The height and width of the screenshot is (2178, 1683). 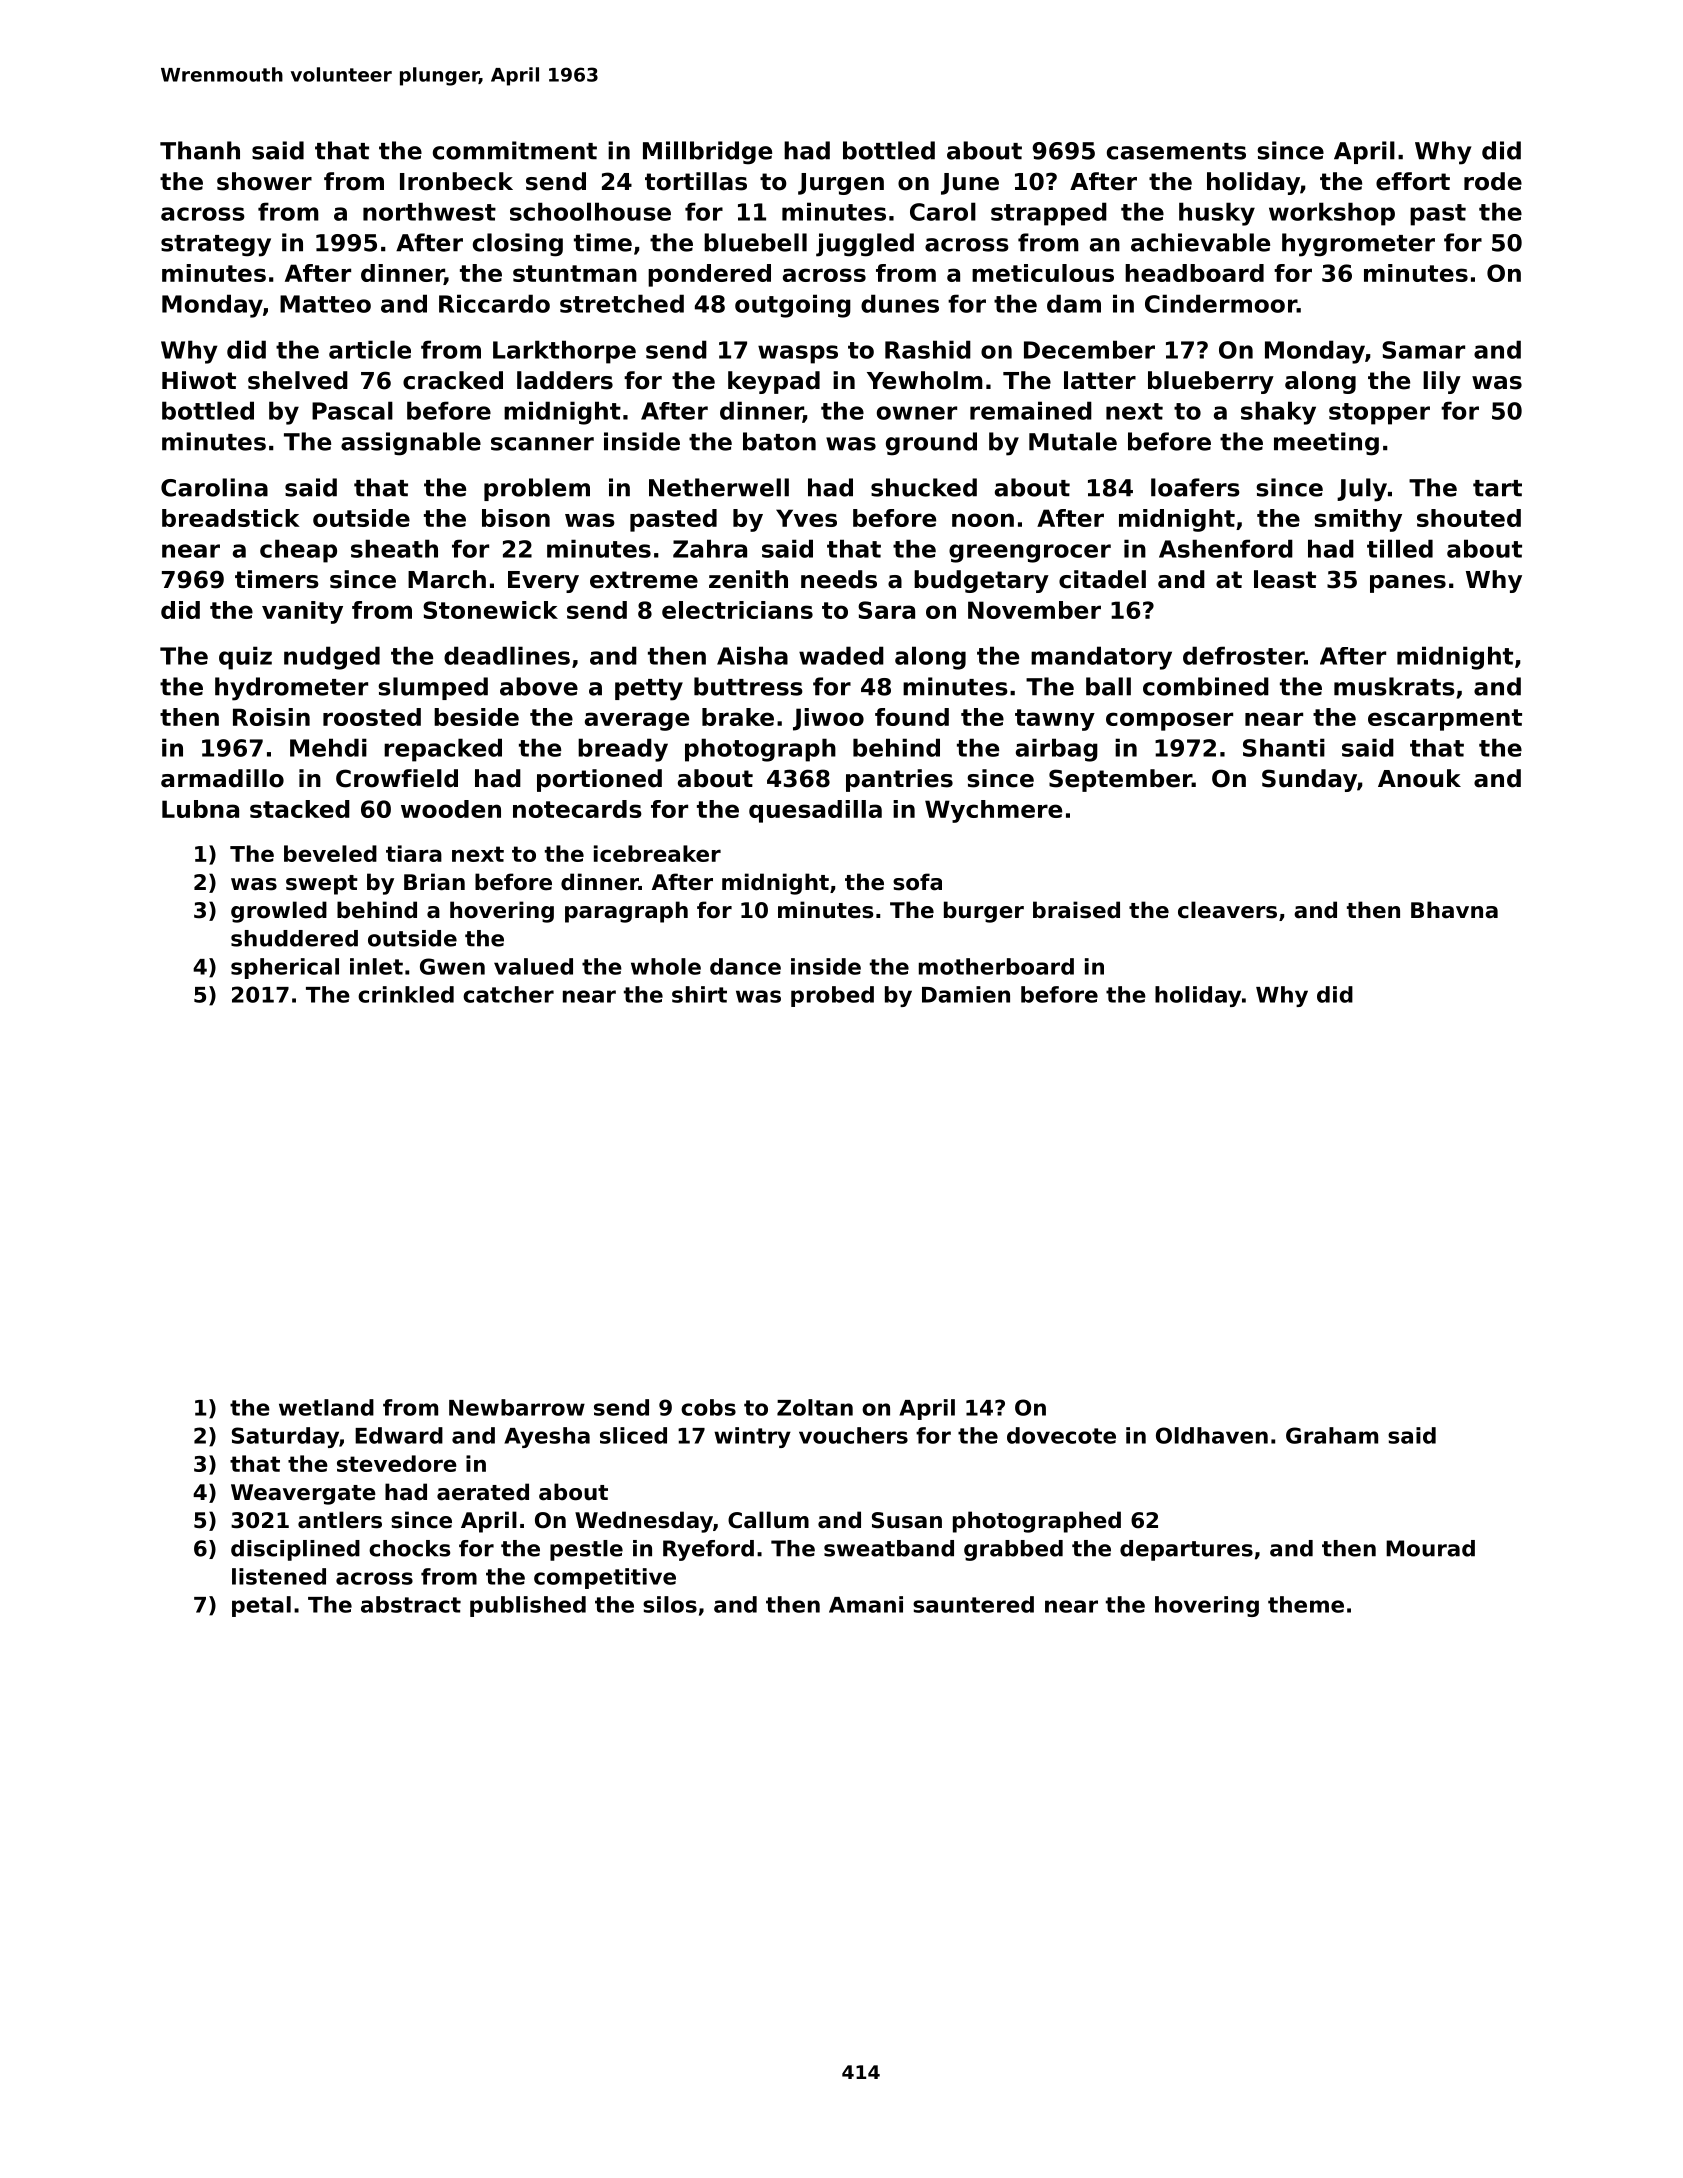 What do you see at coordinates (996, 966) in the screenshot?
I see `motherboard` at bounding box center [996, 966].
